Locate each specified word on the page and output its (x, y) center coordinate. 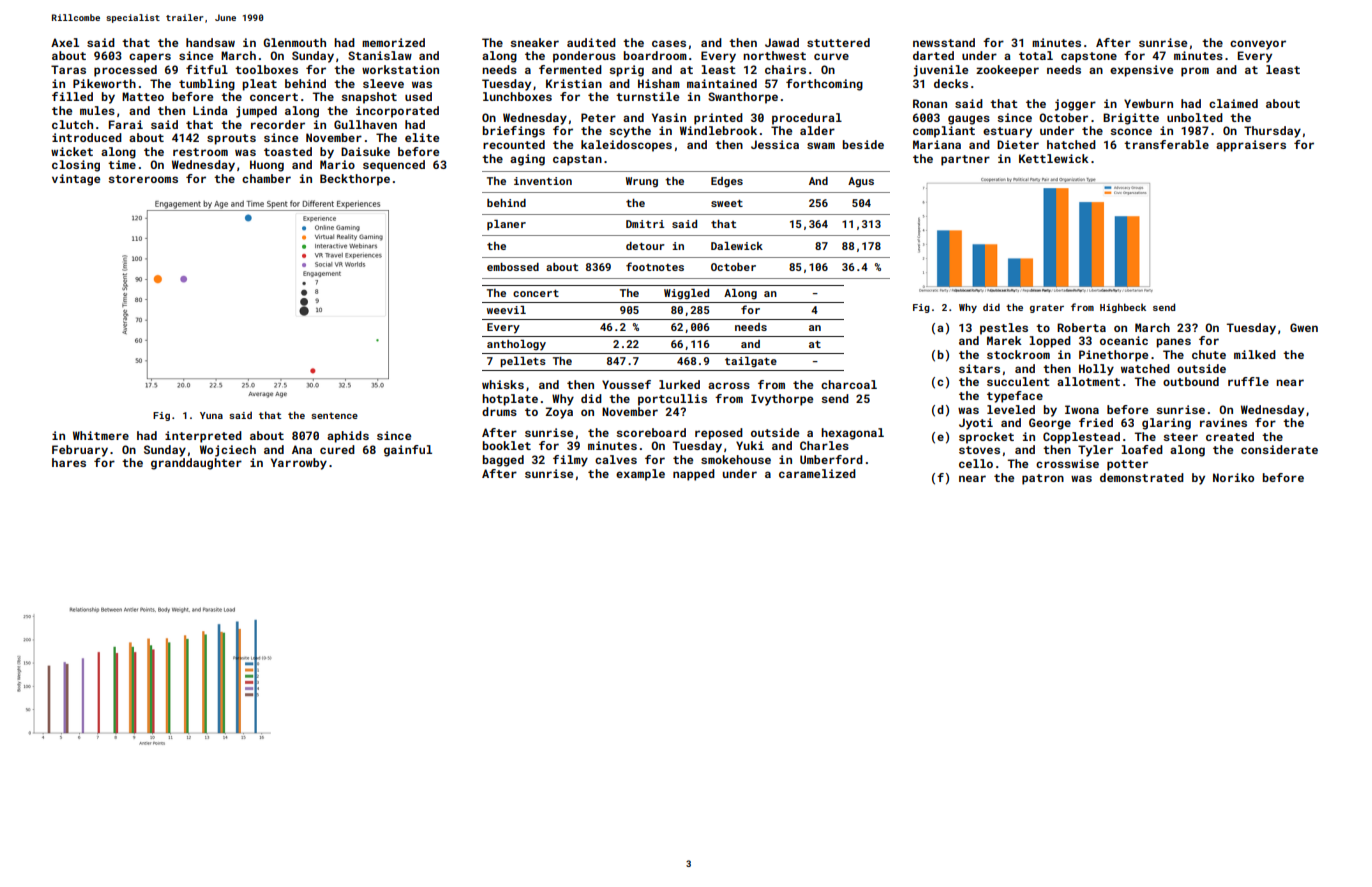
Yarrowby (299, 464)
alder (817, 130)
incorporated (397, 112)
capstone (1089, 57)
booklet (507, 445)
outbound (1191, 381)
